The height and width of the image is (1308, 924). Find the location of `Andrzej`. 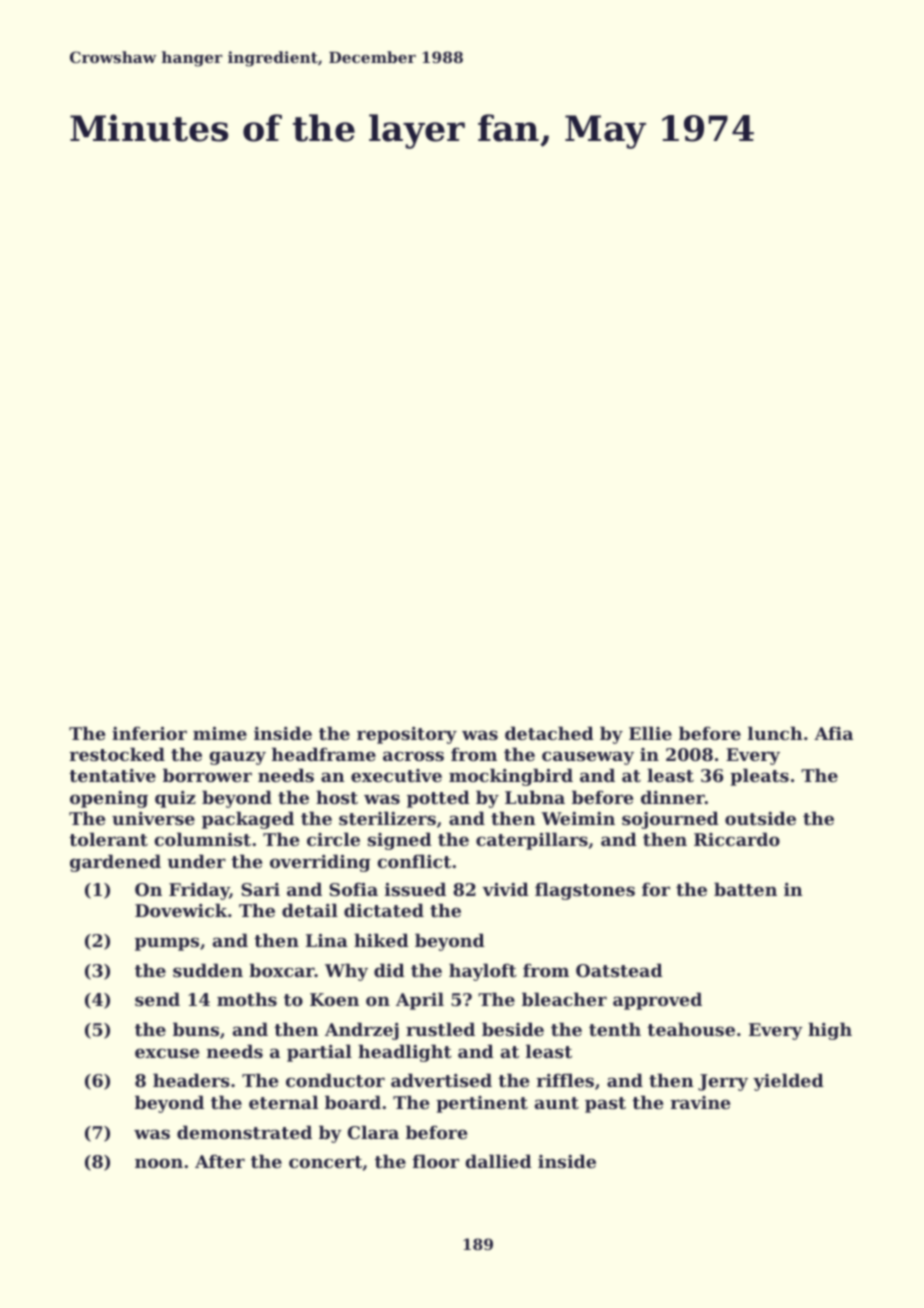

Andrzej is located at coordinates (362, 1031).
